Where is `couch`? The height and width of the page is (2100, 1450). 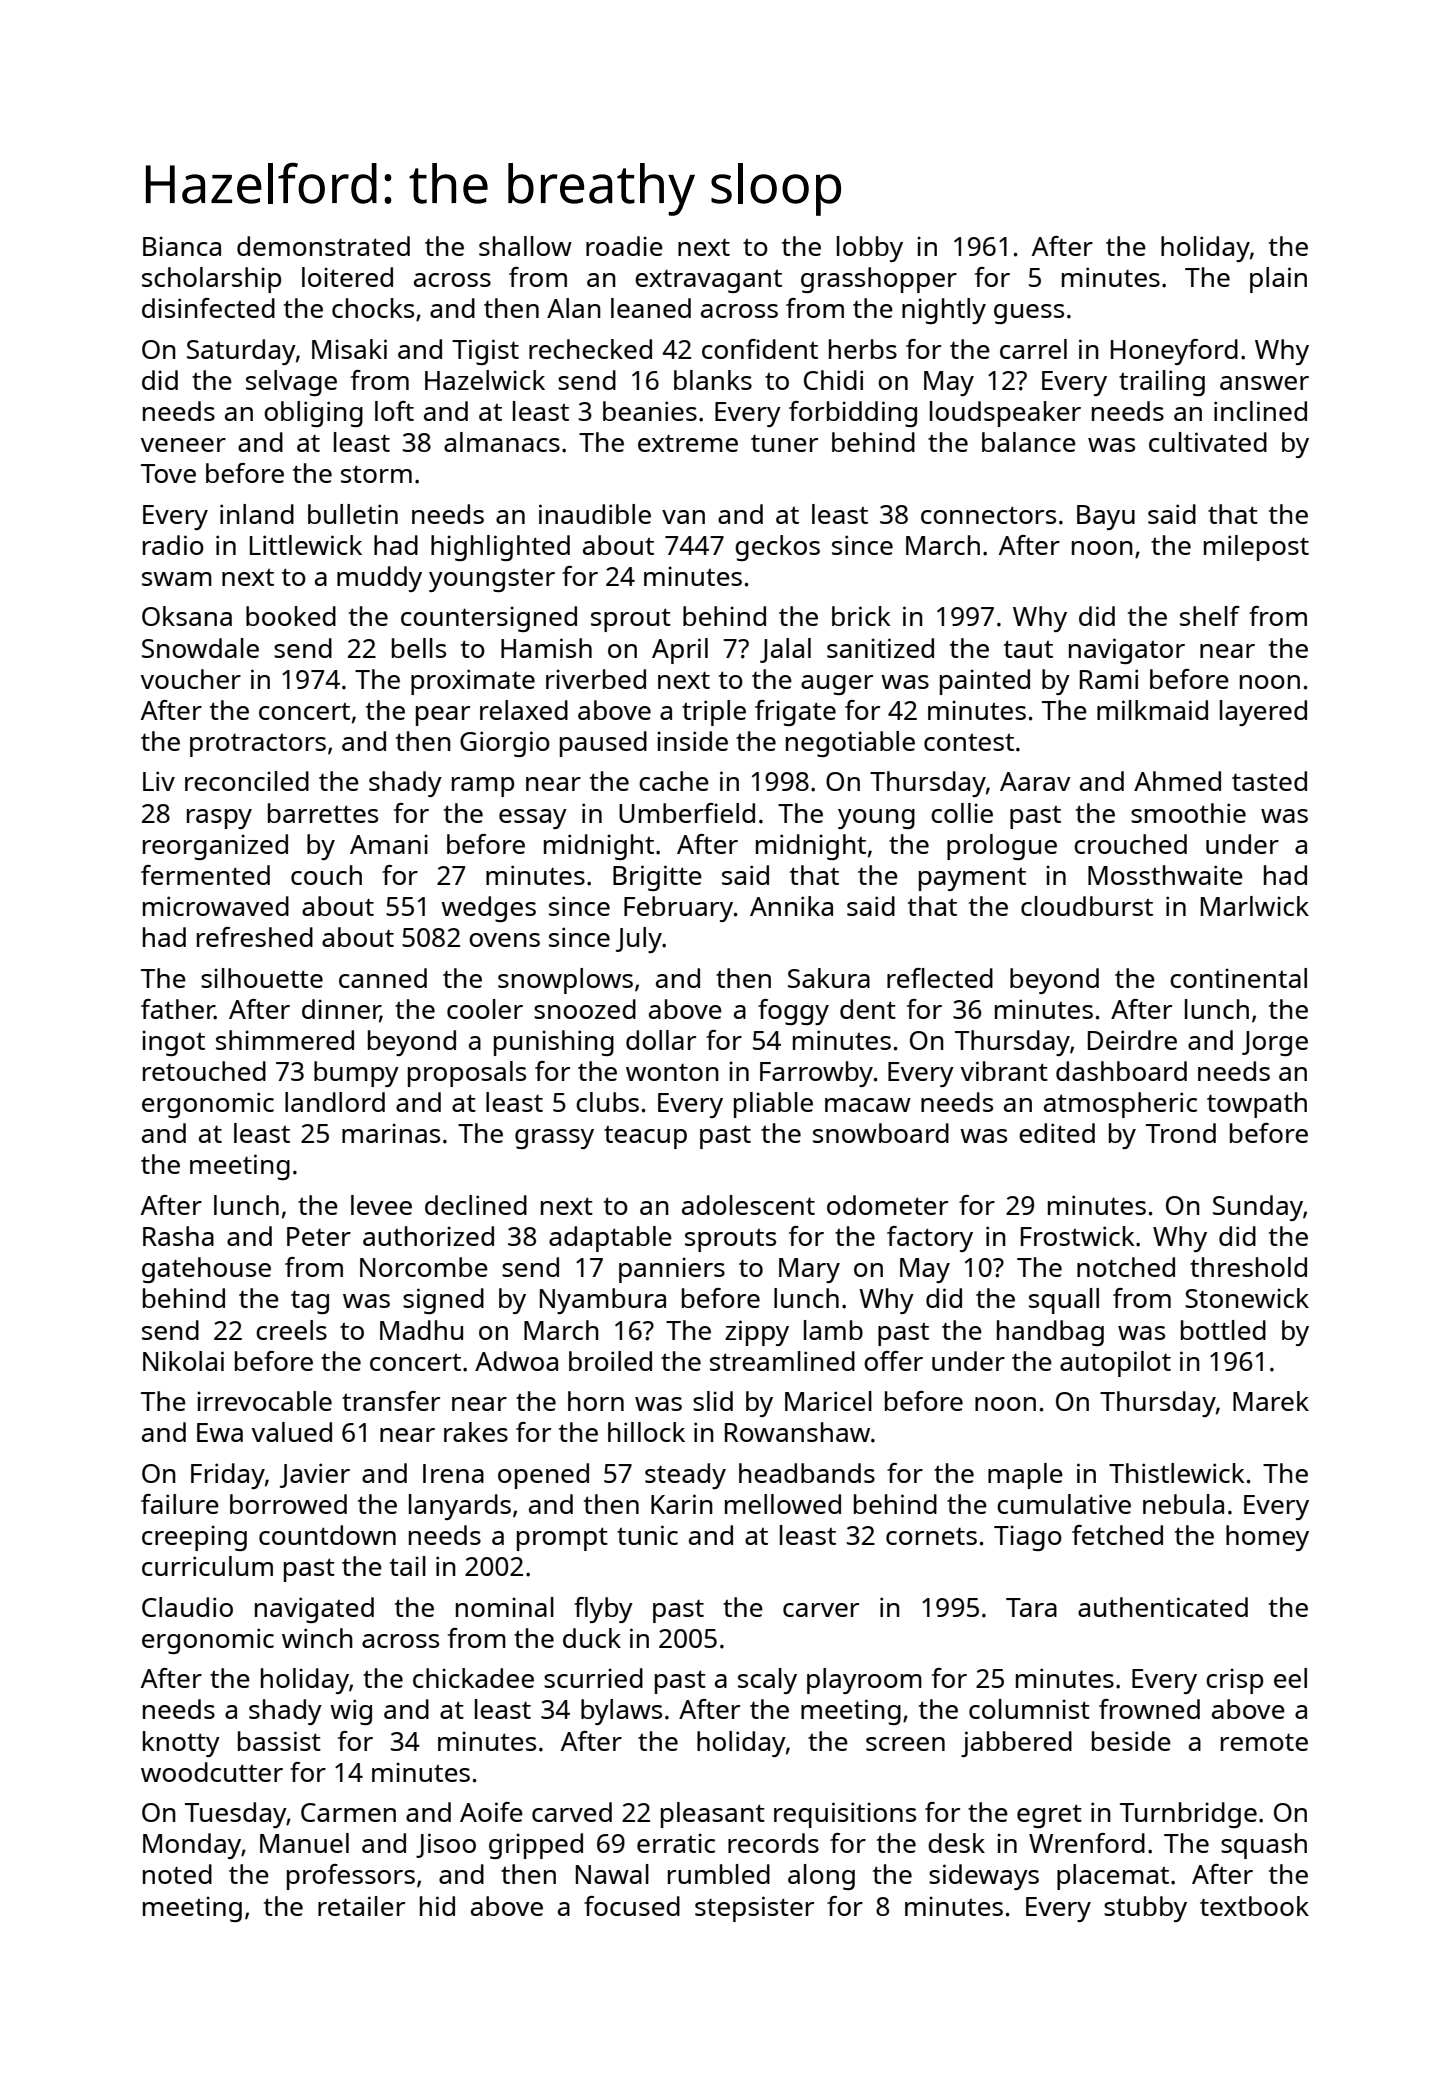
couch is located at coordinates (326, 875).
